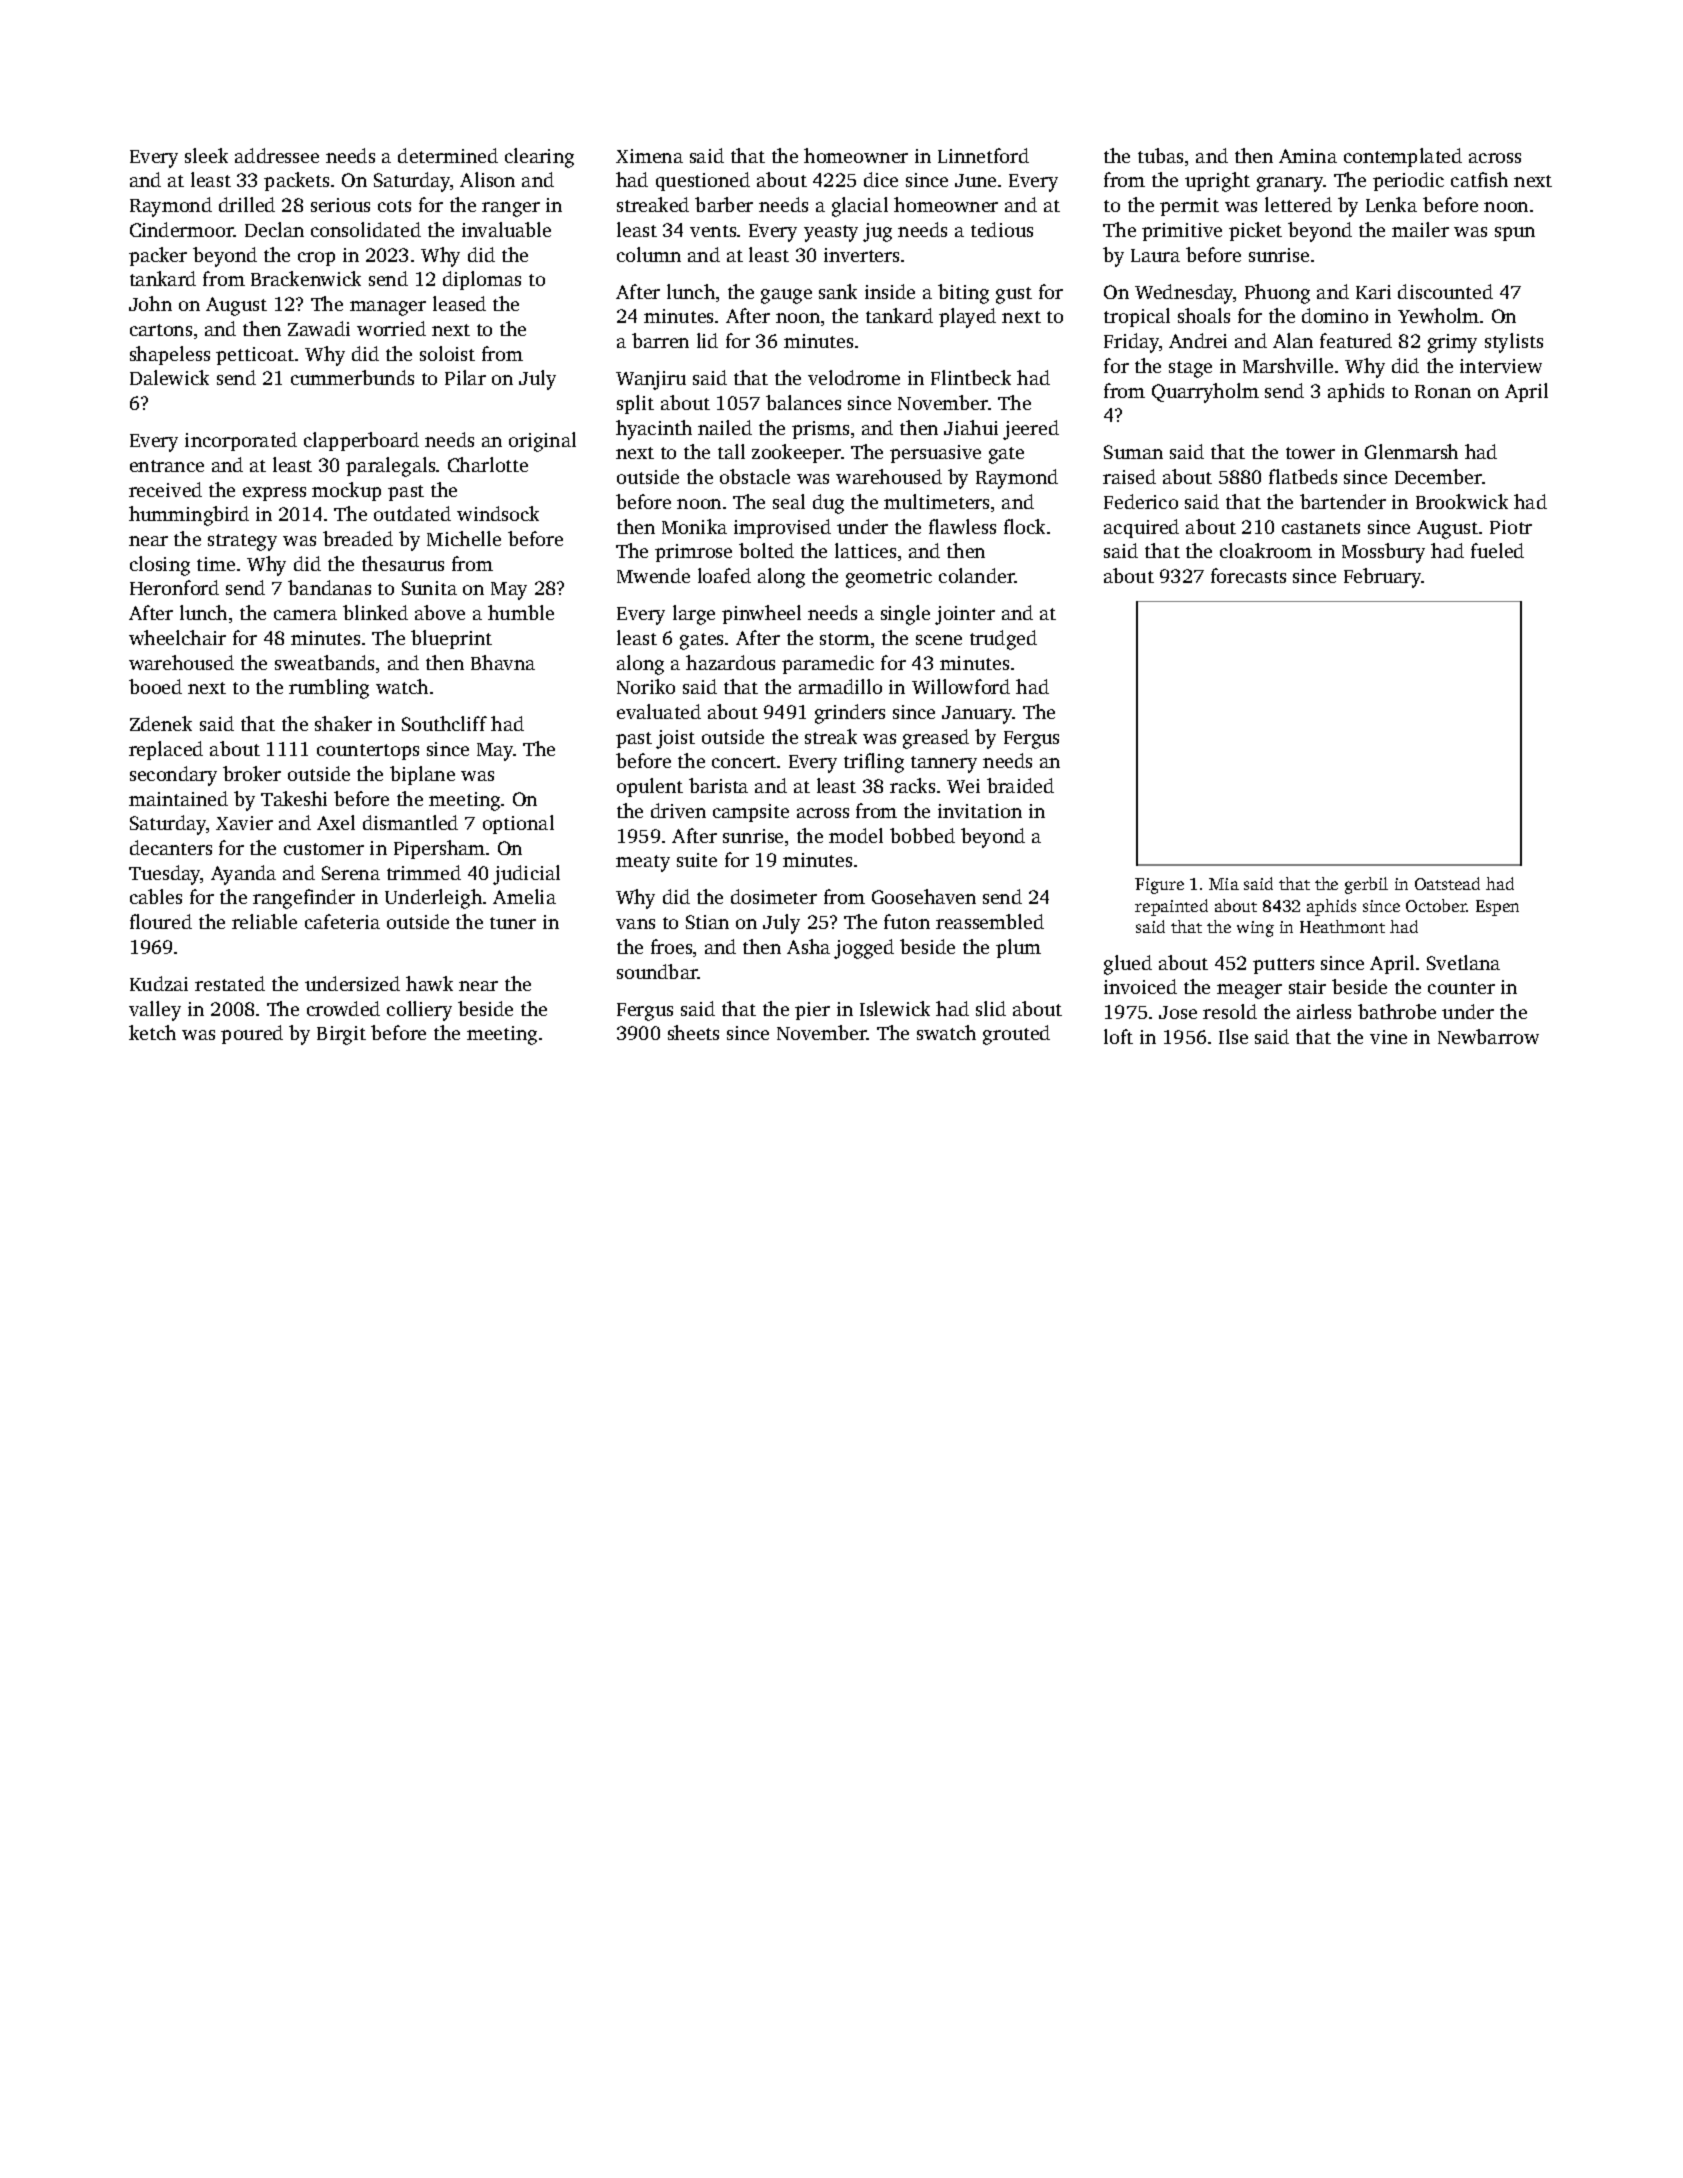 The height and width of the page is (2178, 1683). I want to click on Birgit, so click(341, 1035).
